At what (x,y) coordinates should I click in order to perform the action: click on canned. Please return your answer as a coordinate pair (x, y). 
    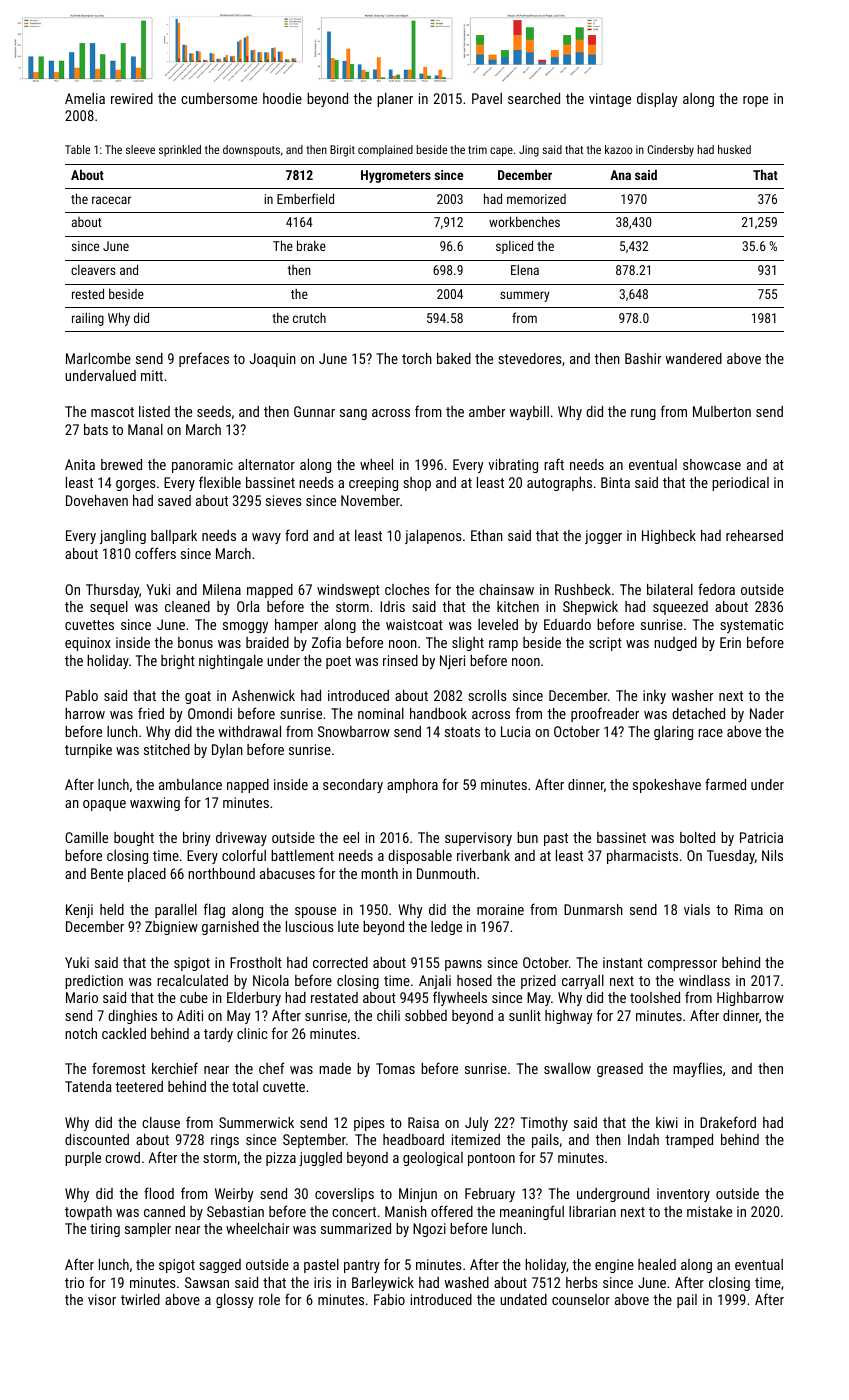
    Looking at the image, I should click on (164, 1211).
